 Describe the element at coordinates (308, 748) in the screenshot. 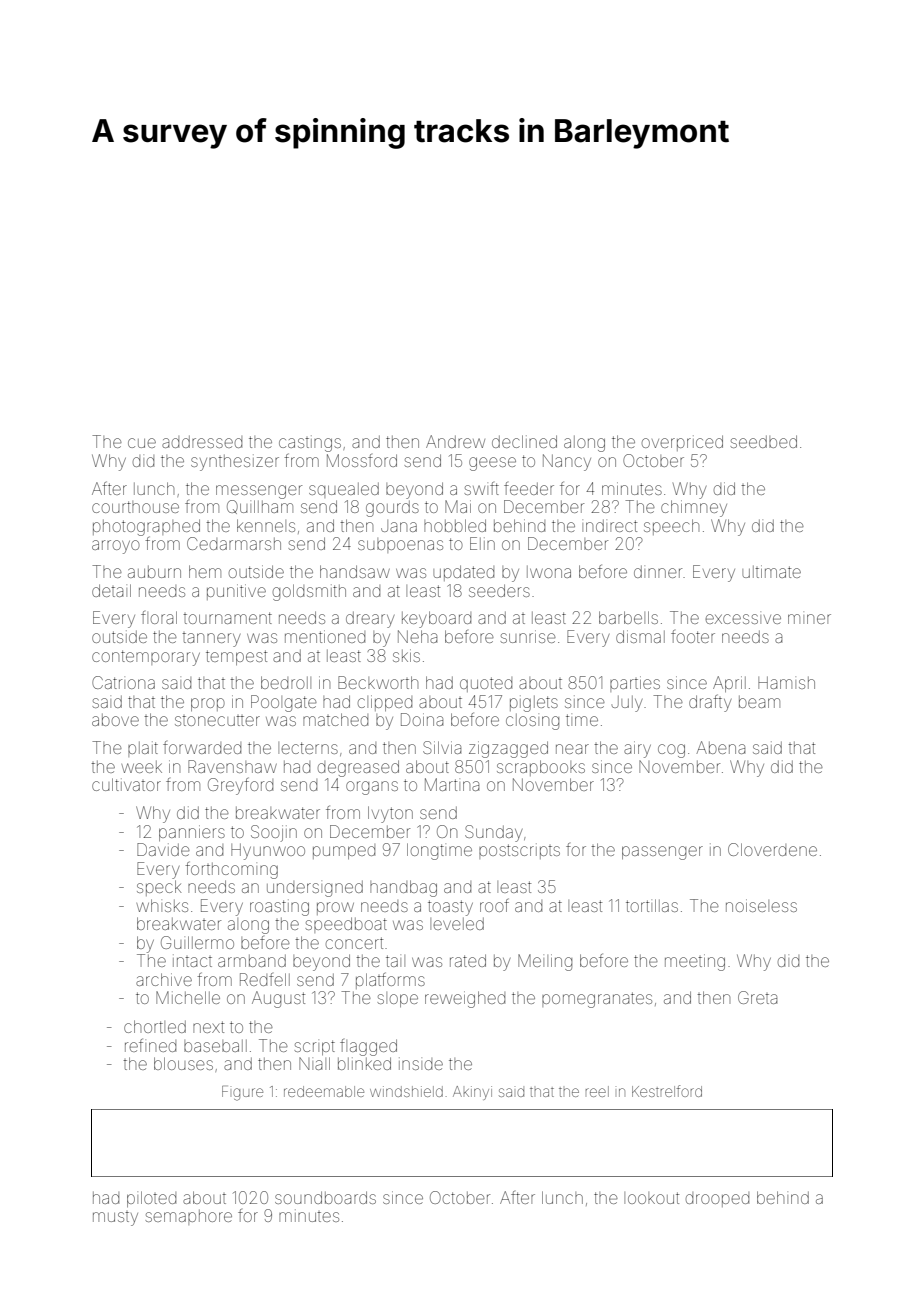

I see `lecterns` at that location.
